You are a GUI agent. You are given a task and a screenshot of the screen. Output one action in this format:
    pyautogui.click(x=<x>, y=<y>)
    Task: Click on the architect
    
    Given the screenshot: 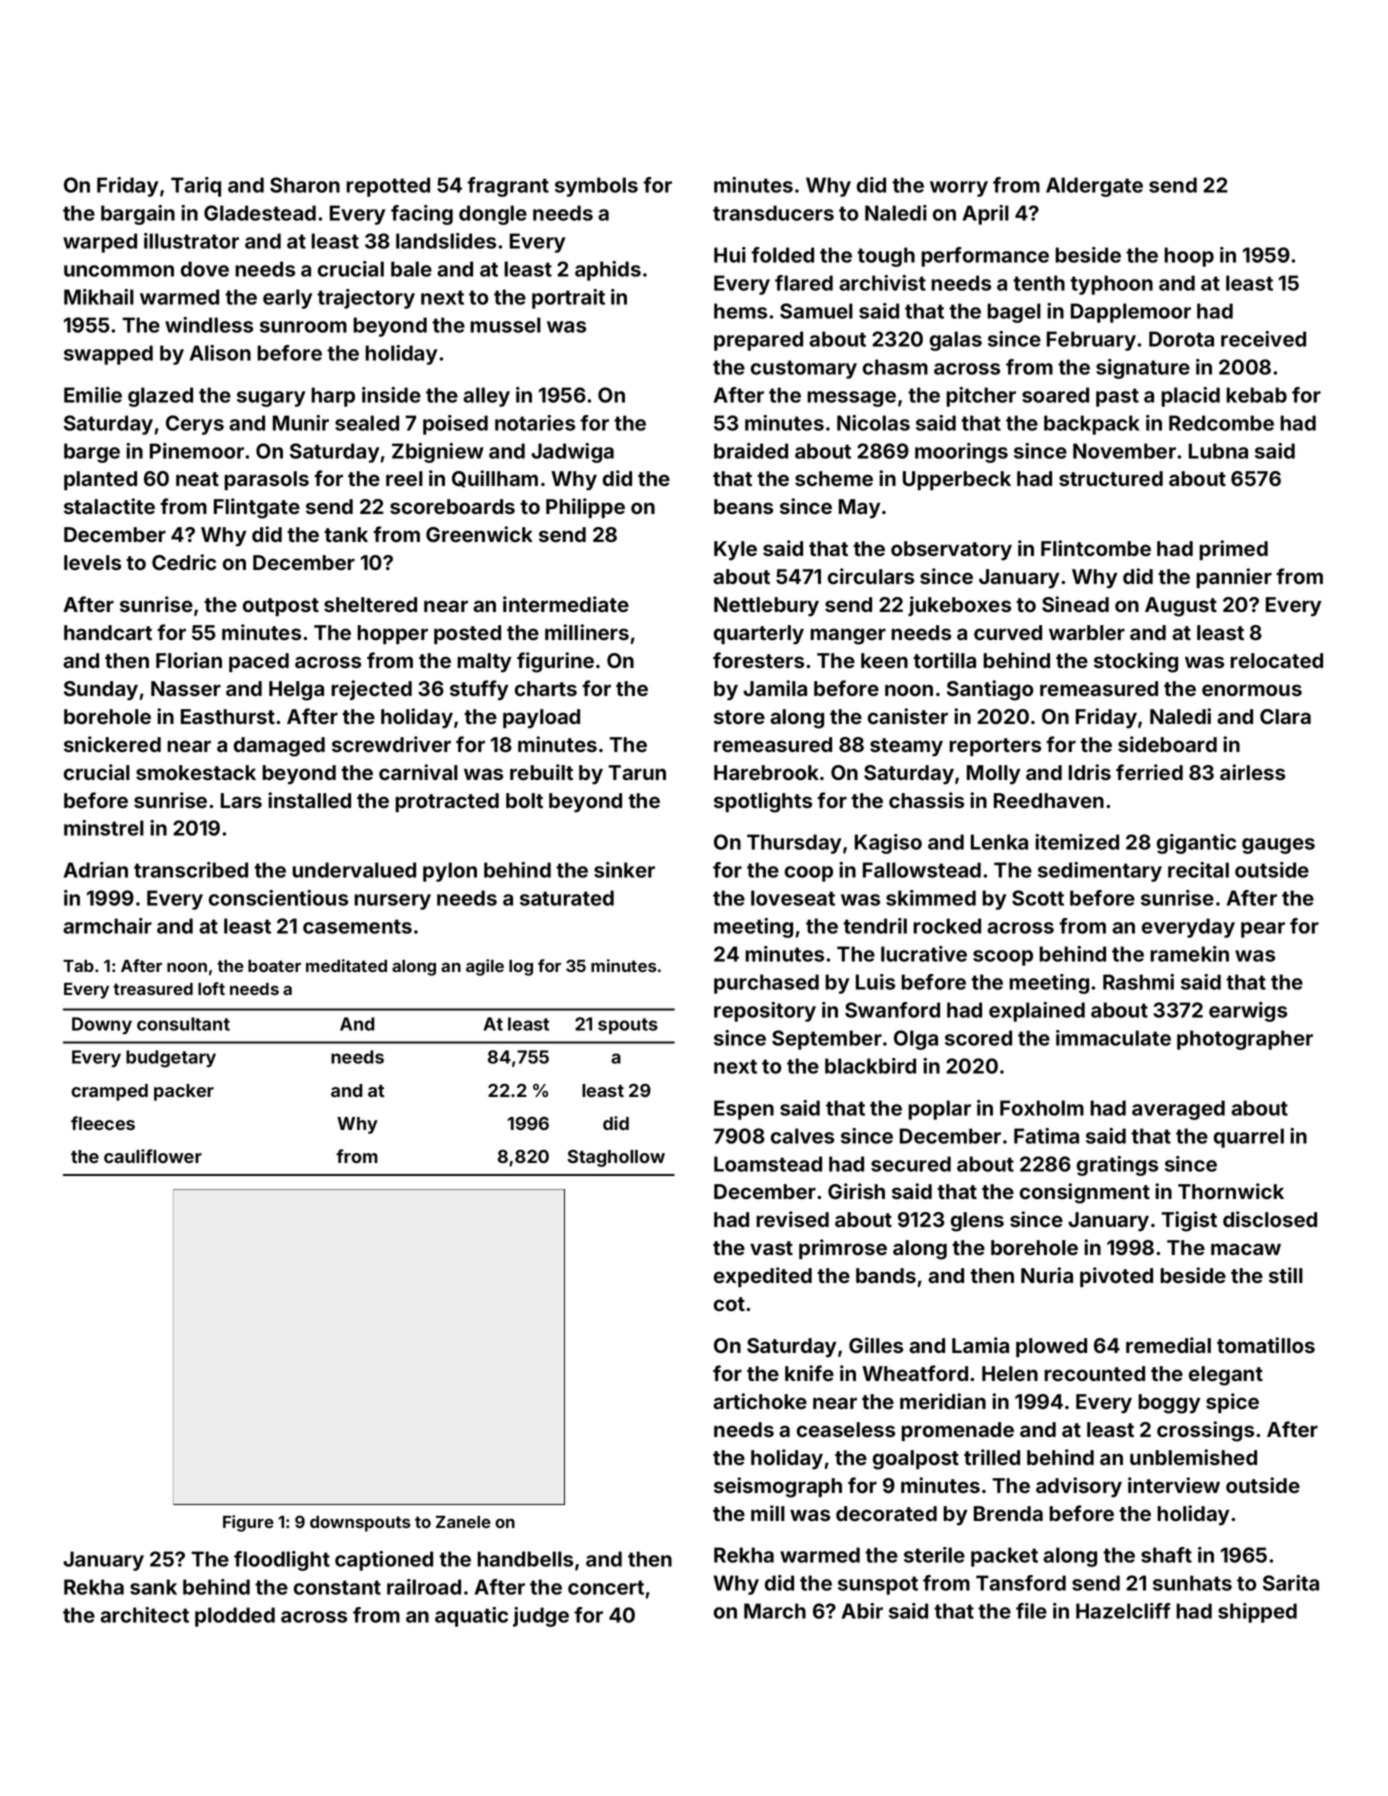 What is the action you would take?
    pyautogui.click(x=144, y=1615)
